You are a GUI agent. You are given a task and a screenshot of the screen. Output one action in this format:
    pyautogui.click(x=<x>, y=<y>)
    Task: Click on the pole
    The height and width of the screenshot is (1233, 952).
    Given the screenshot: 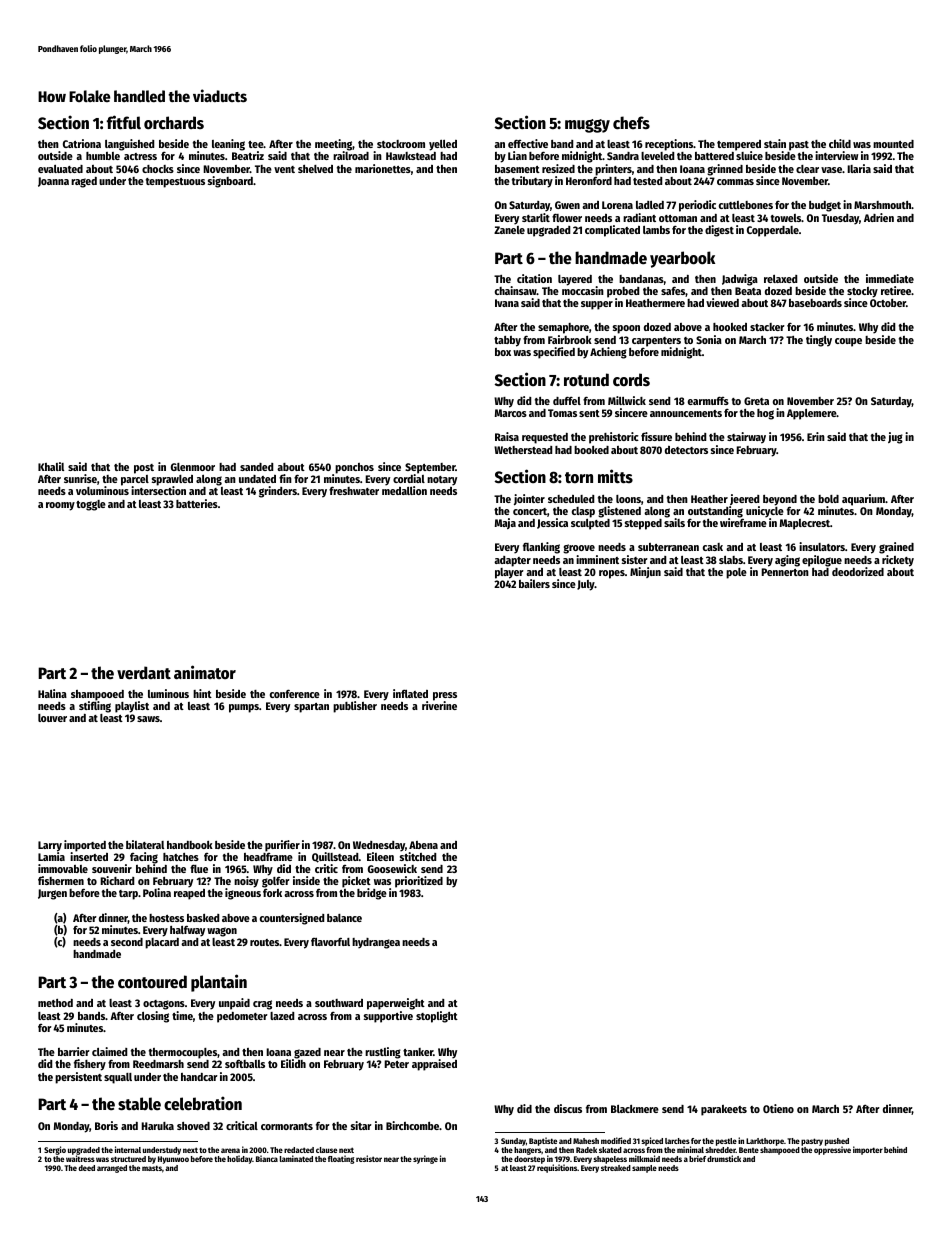 What is the action you would take?
    pyautogui.click(x=736, y=573)
